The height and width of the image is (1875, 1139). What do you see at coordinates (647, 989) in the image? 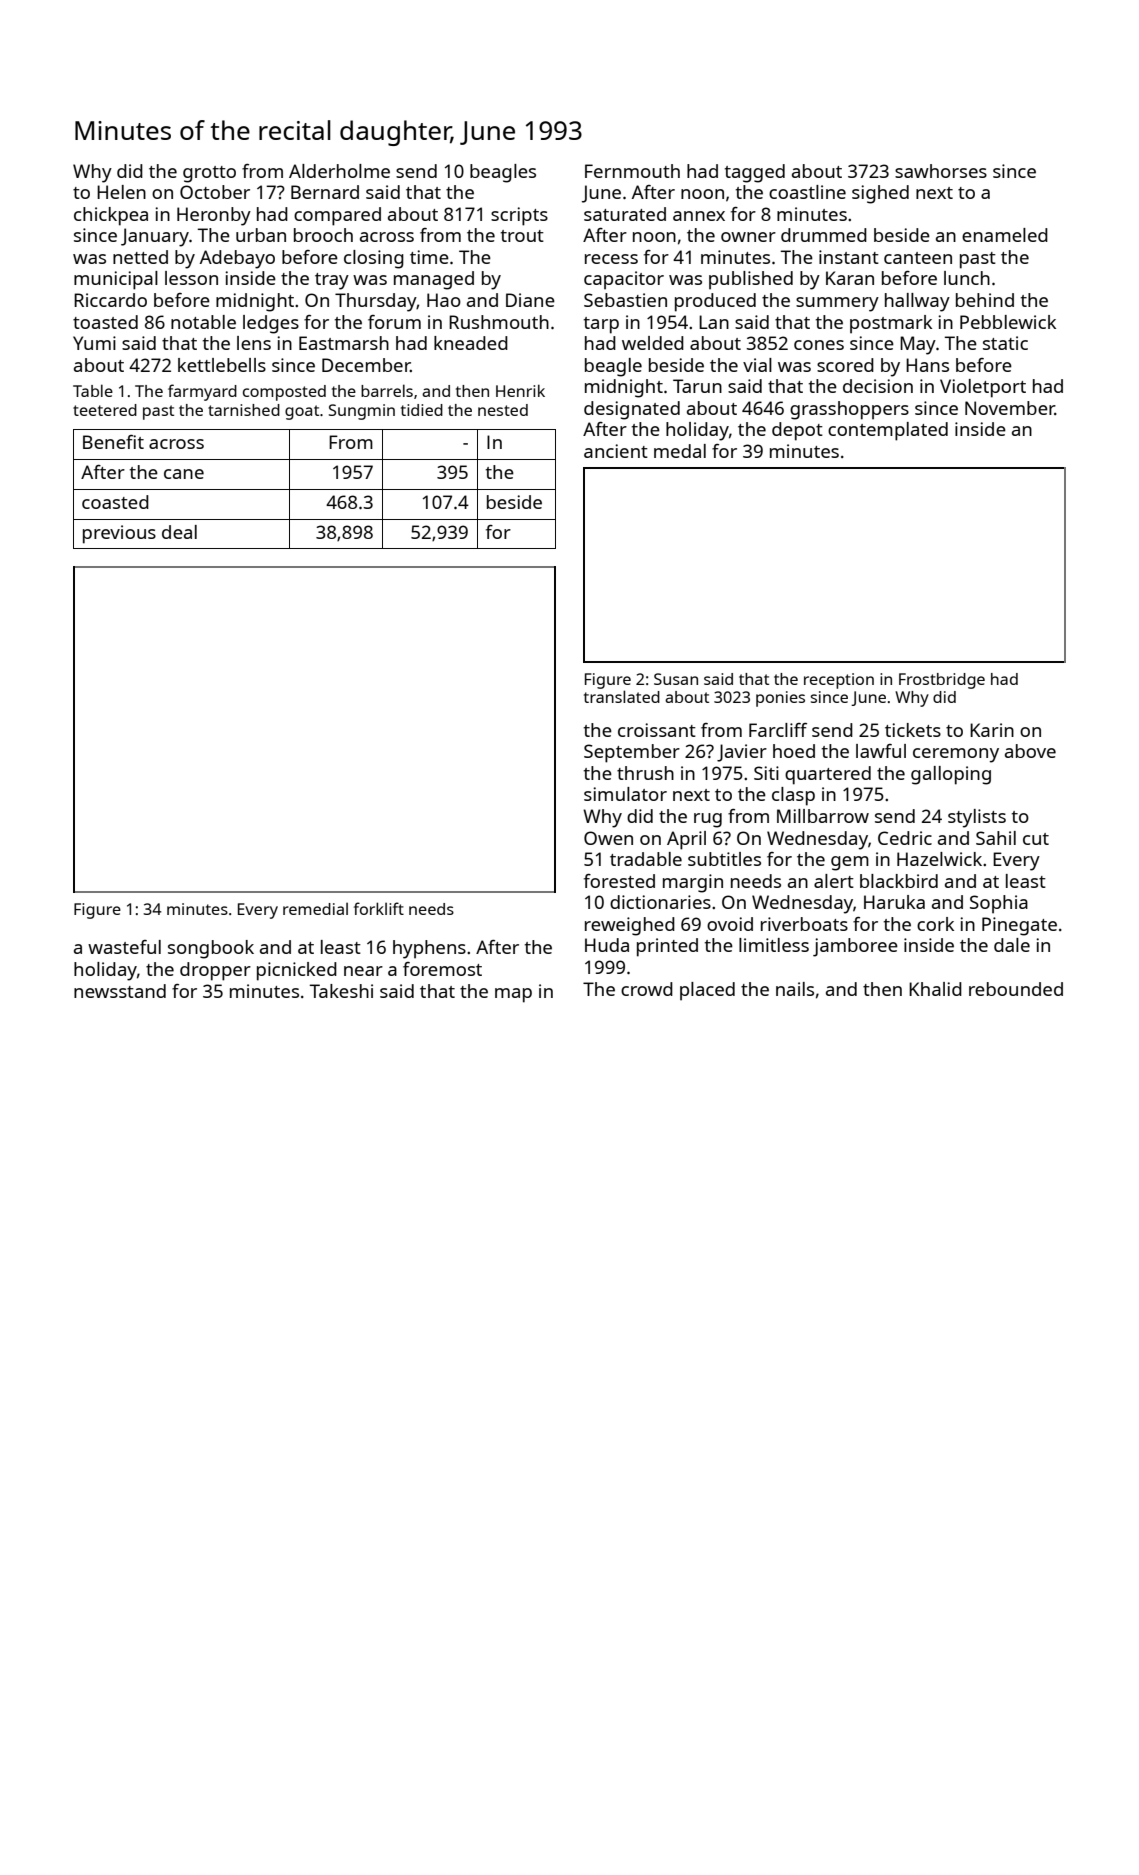
I see `crowd` at bounding box center [647, 989].
